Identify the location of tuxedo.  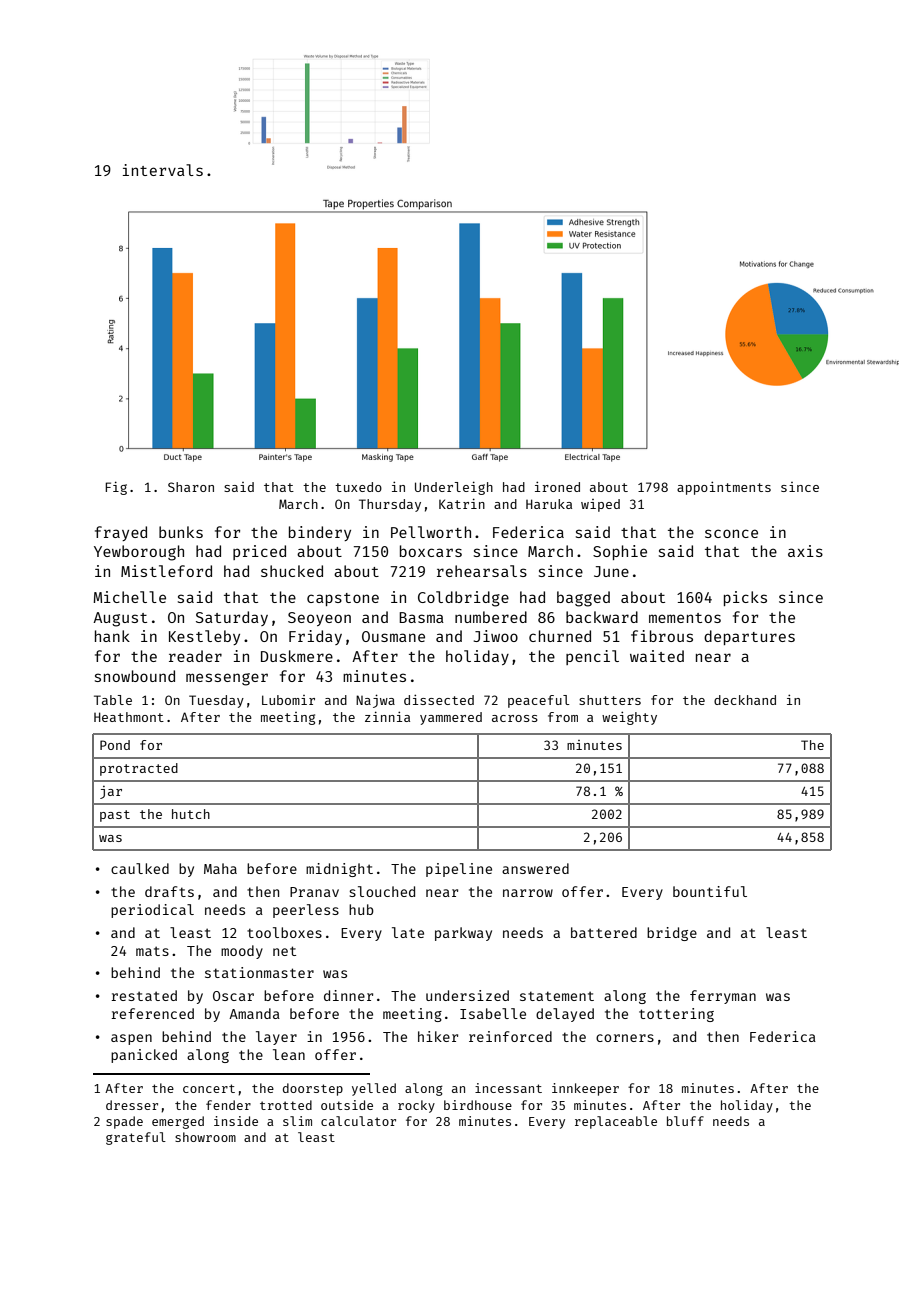
(358, 487).
